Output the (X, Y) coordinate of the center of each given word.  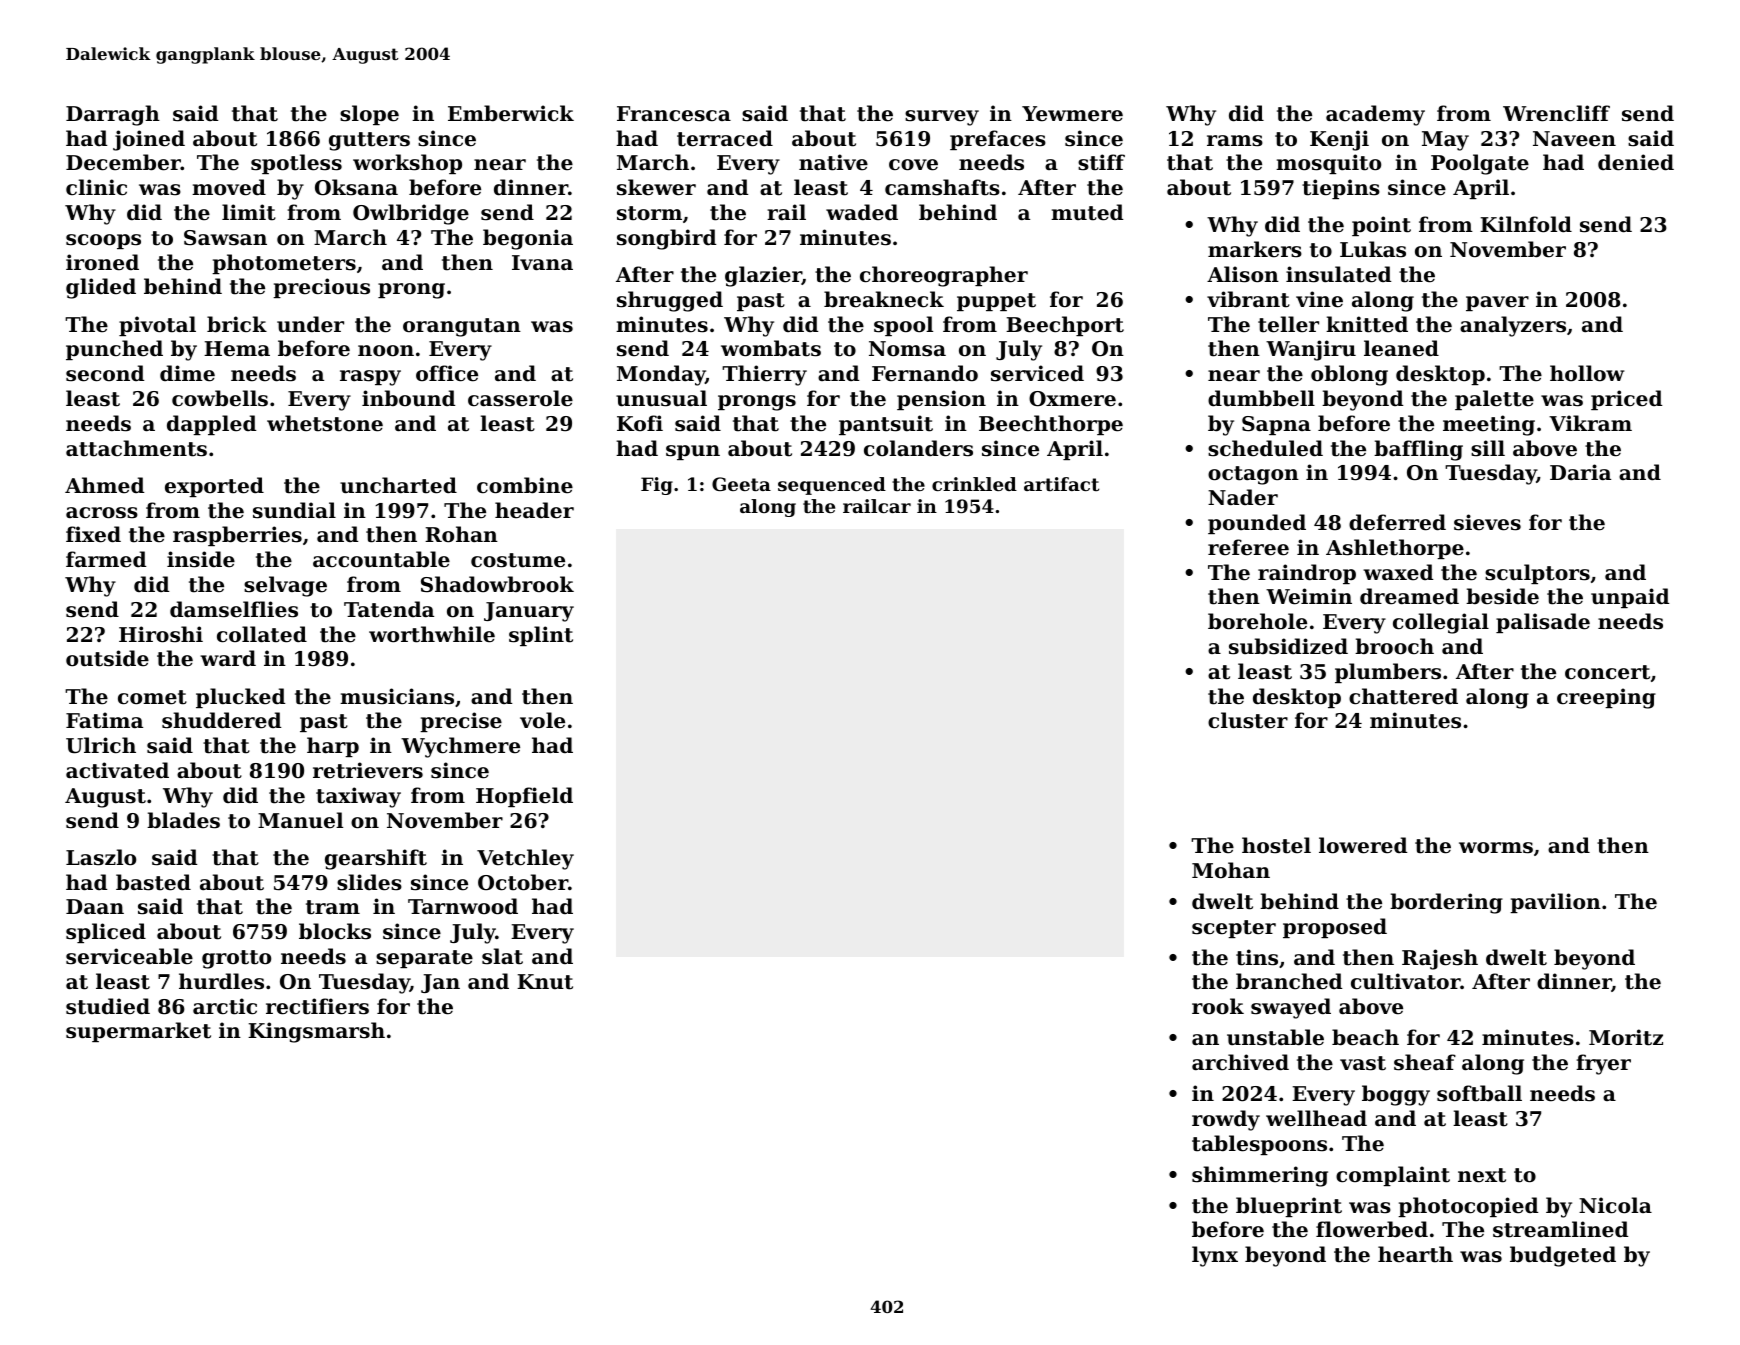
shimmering (1260, 1176)
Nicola (1615, 1205)
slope (369, 115)
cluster (1248, 720)
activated (117, 770)
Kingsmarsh (316, 1032)
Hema (237, 349)
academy (1375, 115)
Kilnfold (1526, 224)
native (833, 162)
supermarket (138, 1032)
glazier (763, 276)
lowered (1363, 845)
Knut (545, 982)
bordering (1446, 903)
